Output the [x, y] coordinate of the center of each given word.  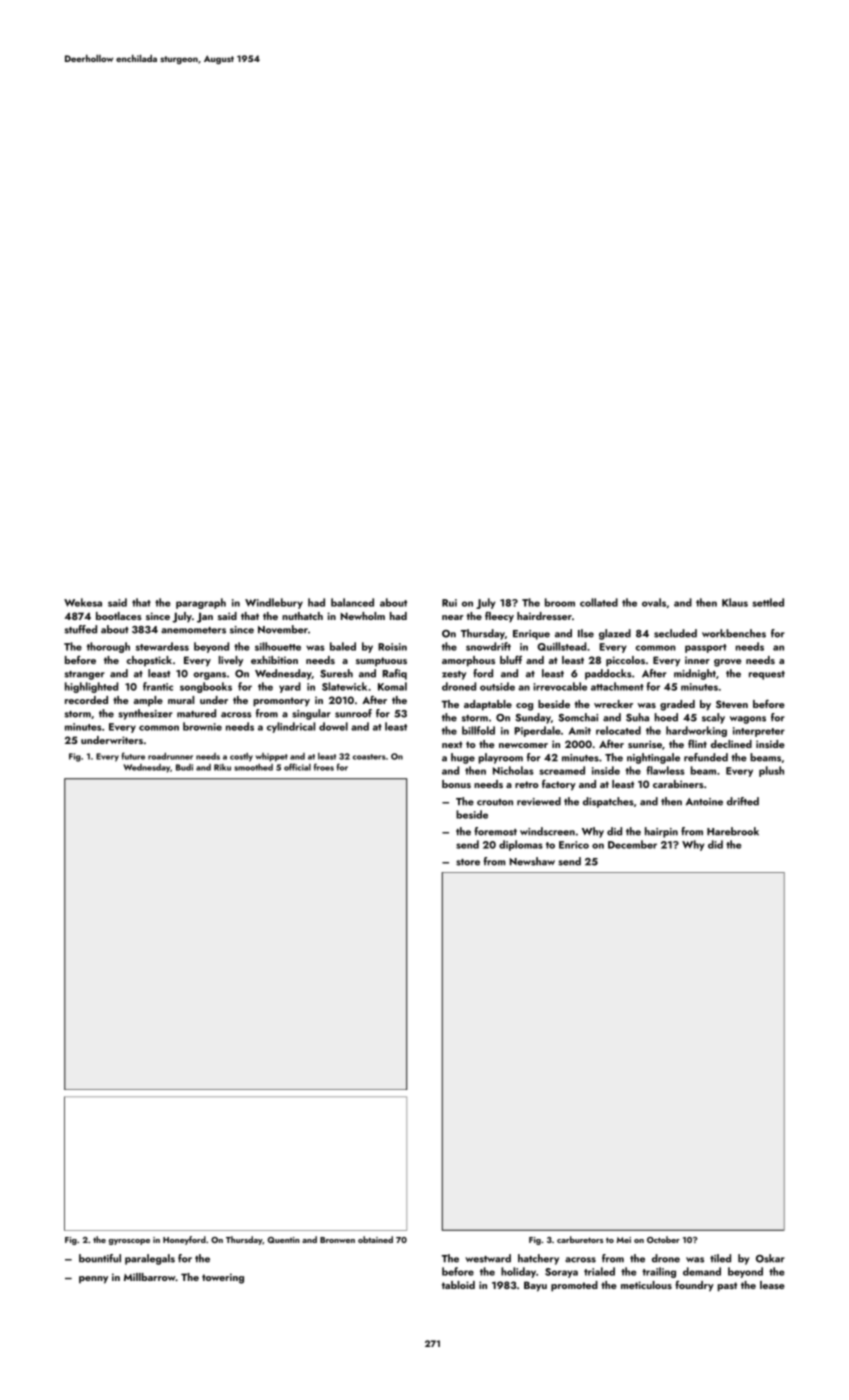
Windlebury [274, 603]
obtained [375, 1239]
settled [768, 602]
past [727, 1287]
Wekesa [83, 602]
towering [223, 1278]
